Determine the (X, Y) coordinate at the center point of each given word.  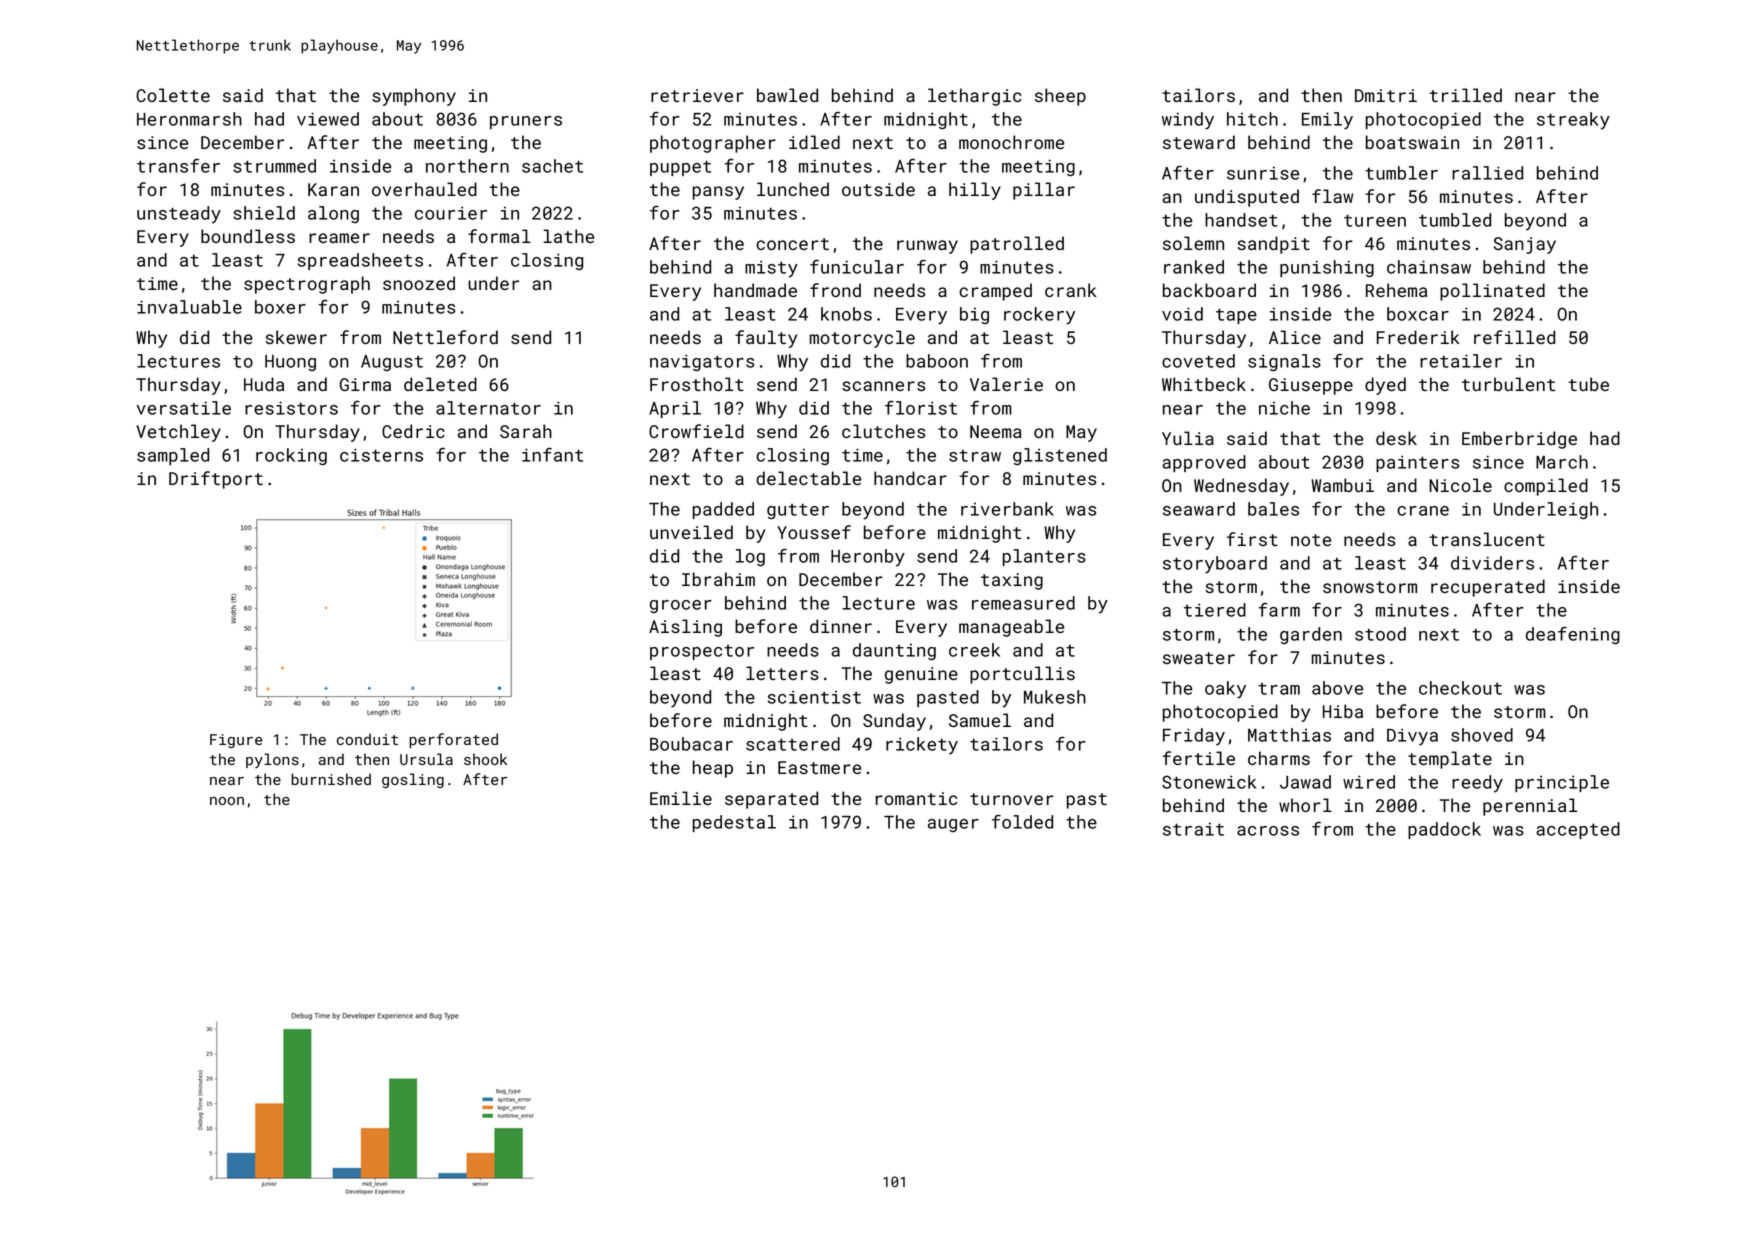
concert (792, 244)
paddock (1444, 830)
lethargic (975, 97)
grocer (681, 606)
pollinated (1492, 292)
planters (1044, 557)
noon (227, 801)
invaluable (189, 307)
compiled (1546, 487)
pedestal (734, 823)
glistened (1060, 456)
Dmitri (1386, 95)
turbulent (1508, 384)
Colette (173, 95)
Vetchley (178, 433)
